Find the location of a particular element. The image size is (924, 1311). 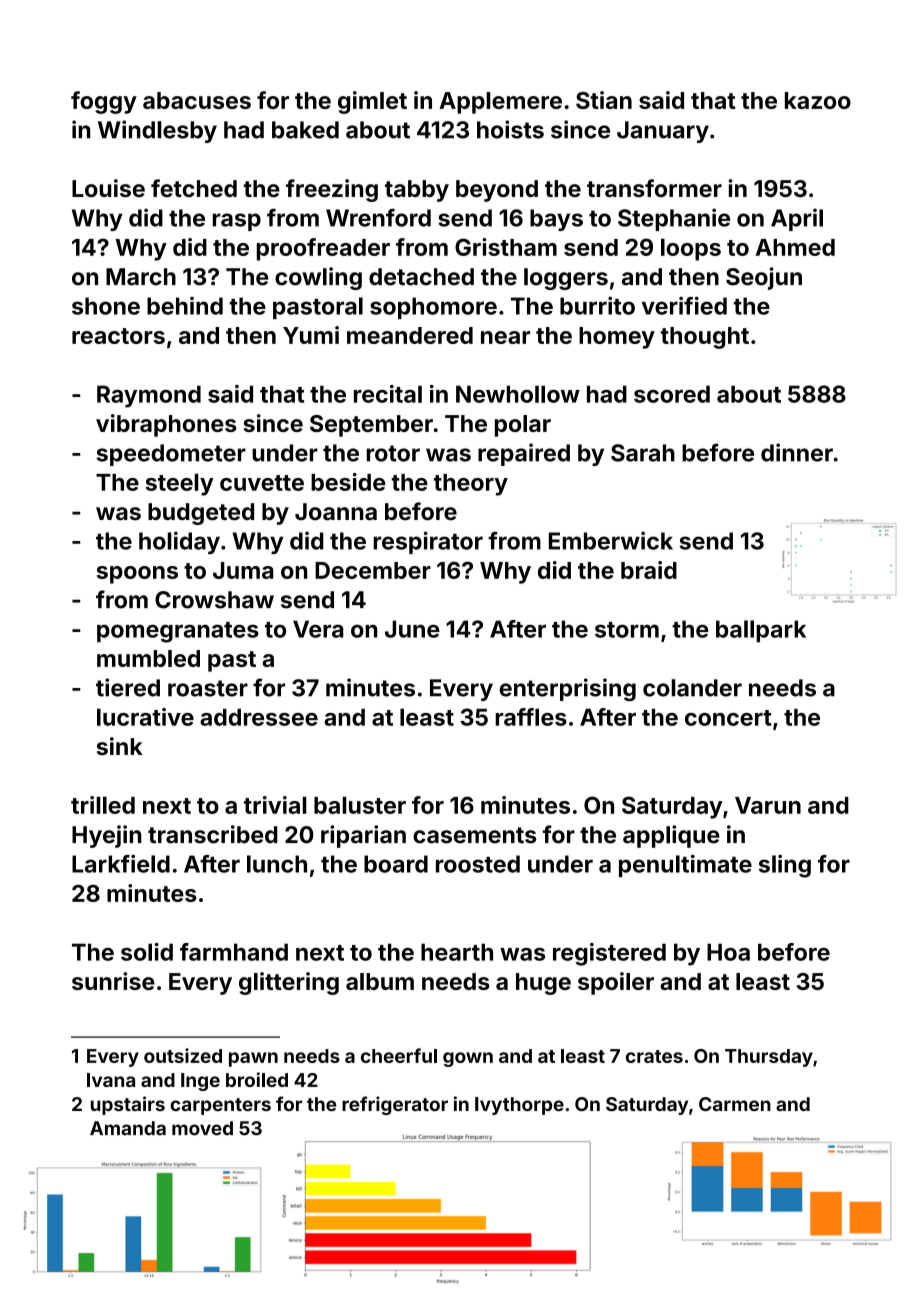

refrigerator is located at coordinates (395, 1105).
